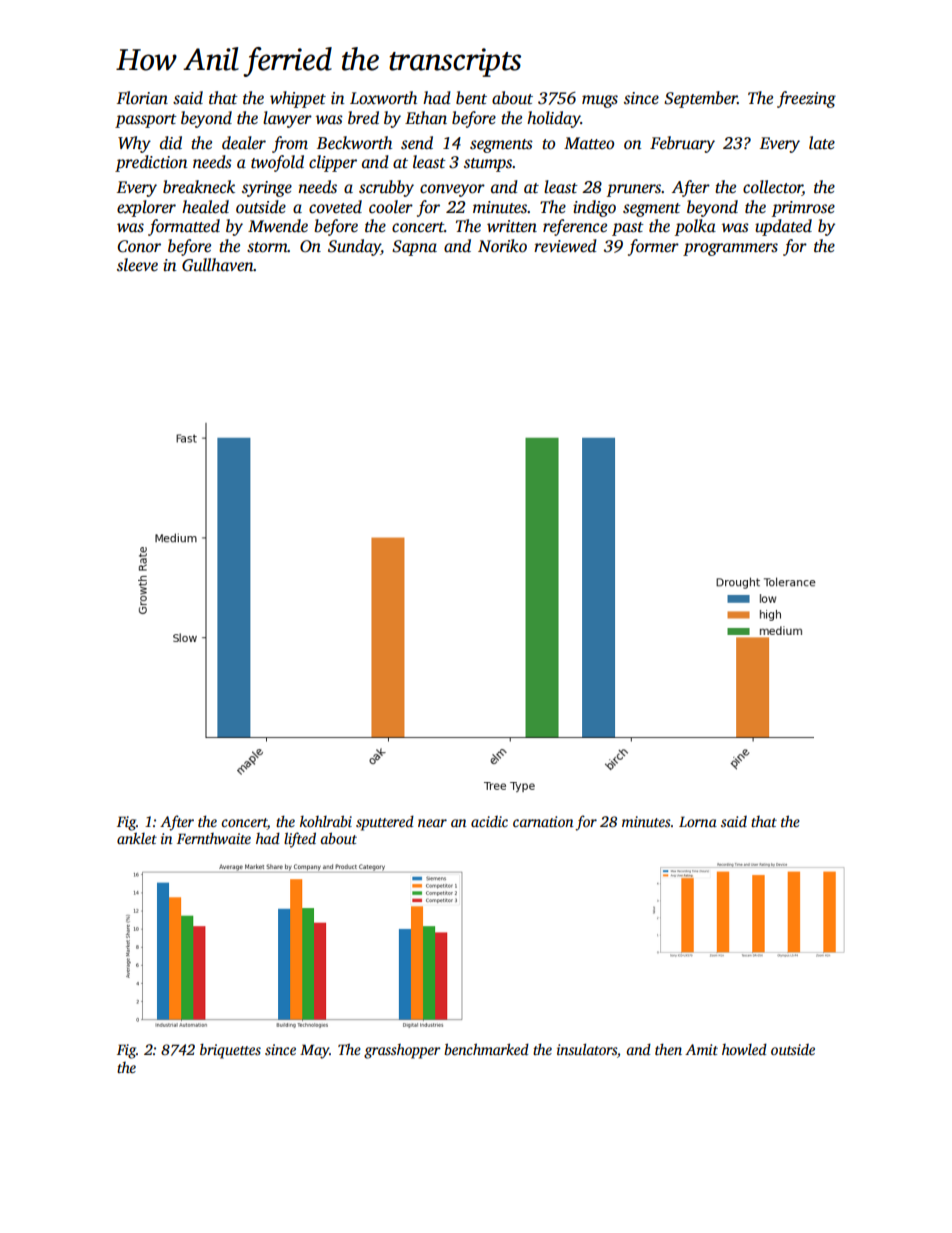  Describe the element at coordinates (543, 821) in the page. I see `carnation` at that location.
